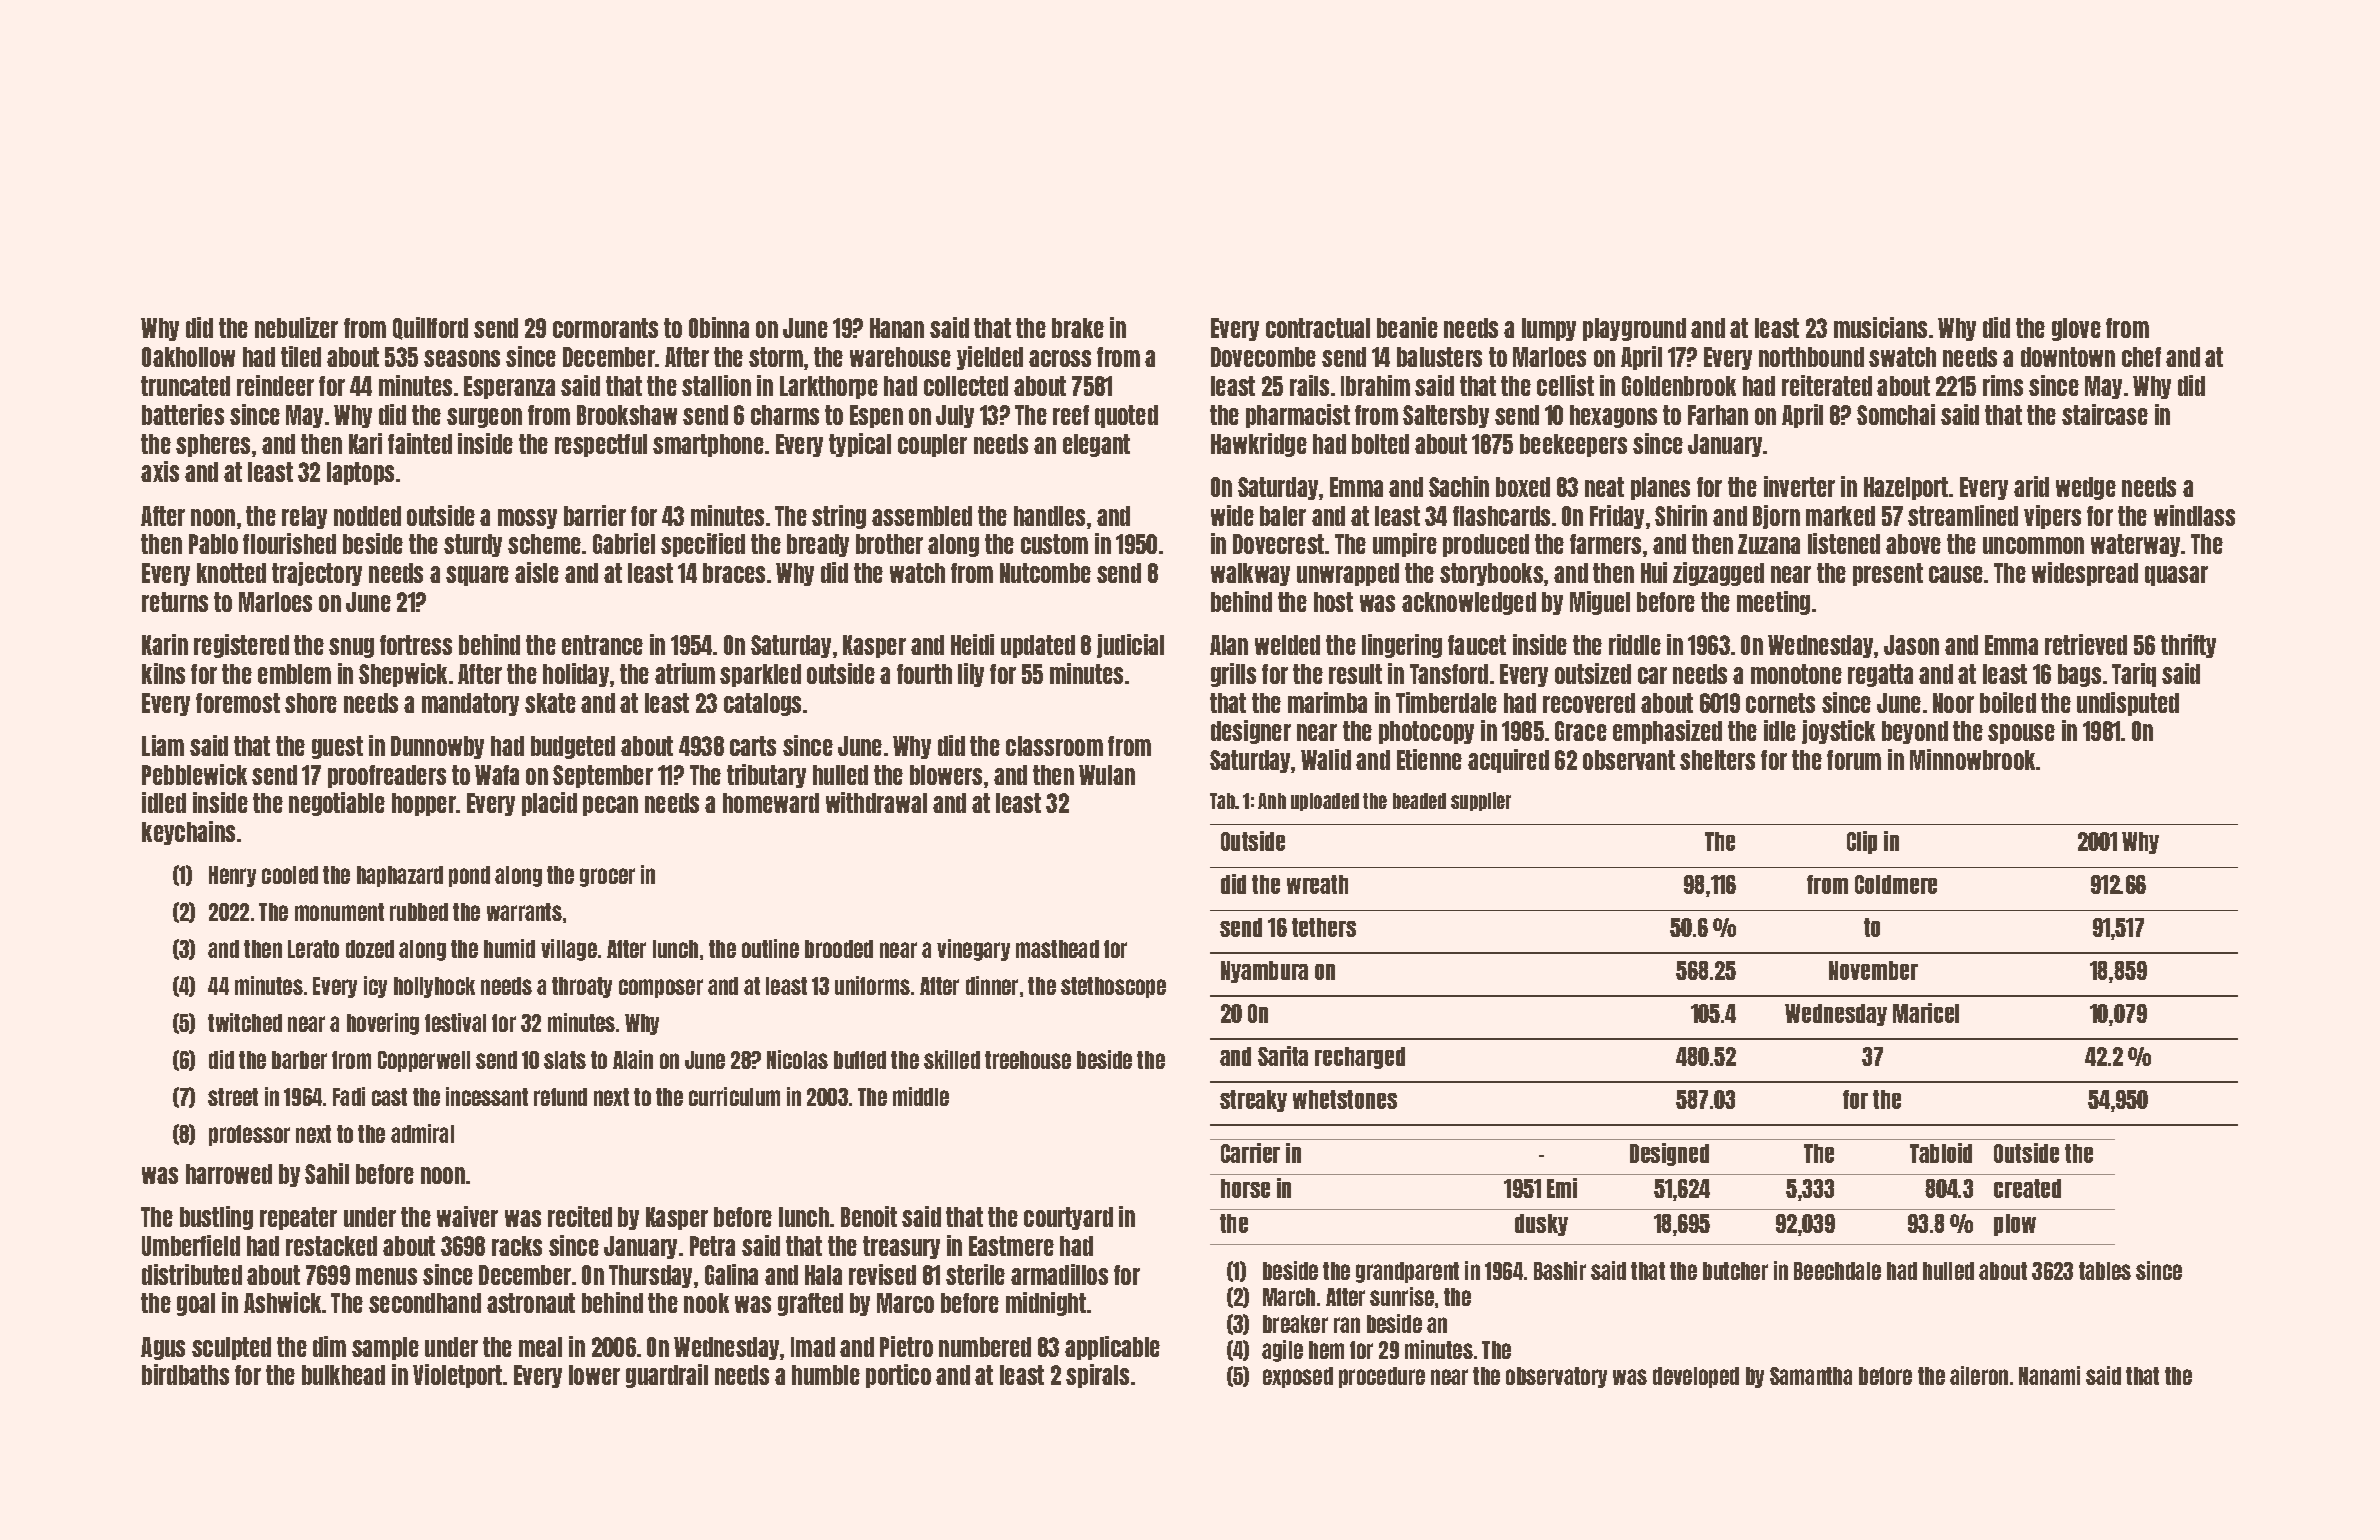 The height and width of the screenshot is (1540, 2380). I want to click on laptops, so click(360, 473).
